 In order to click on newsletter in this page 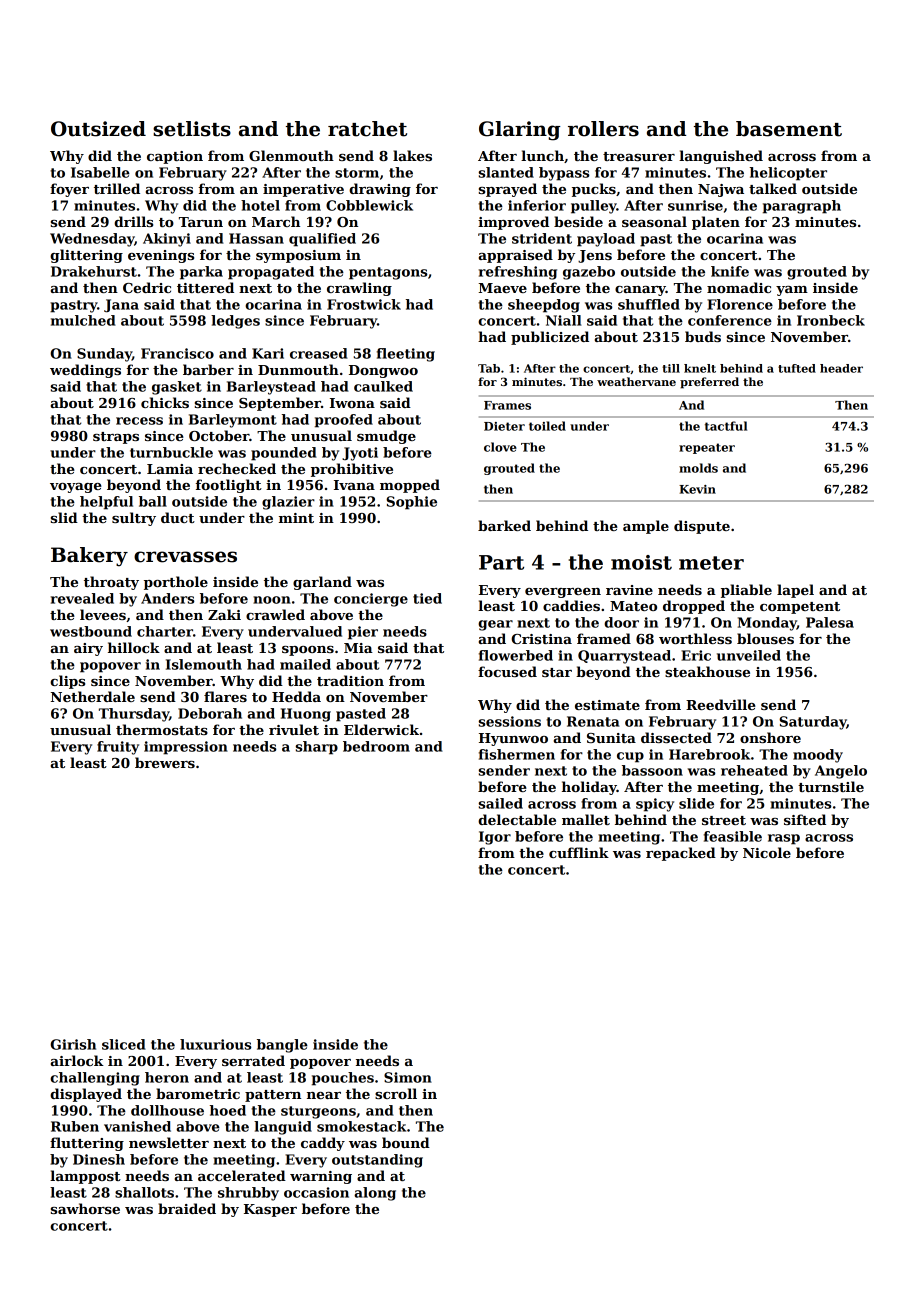, I will do `click(169, 1142)`.
